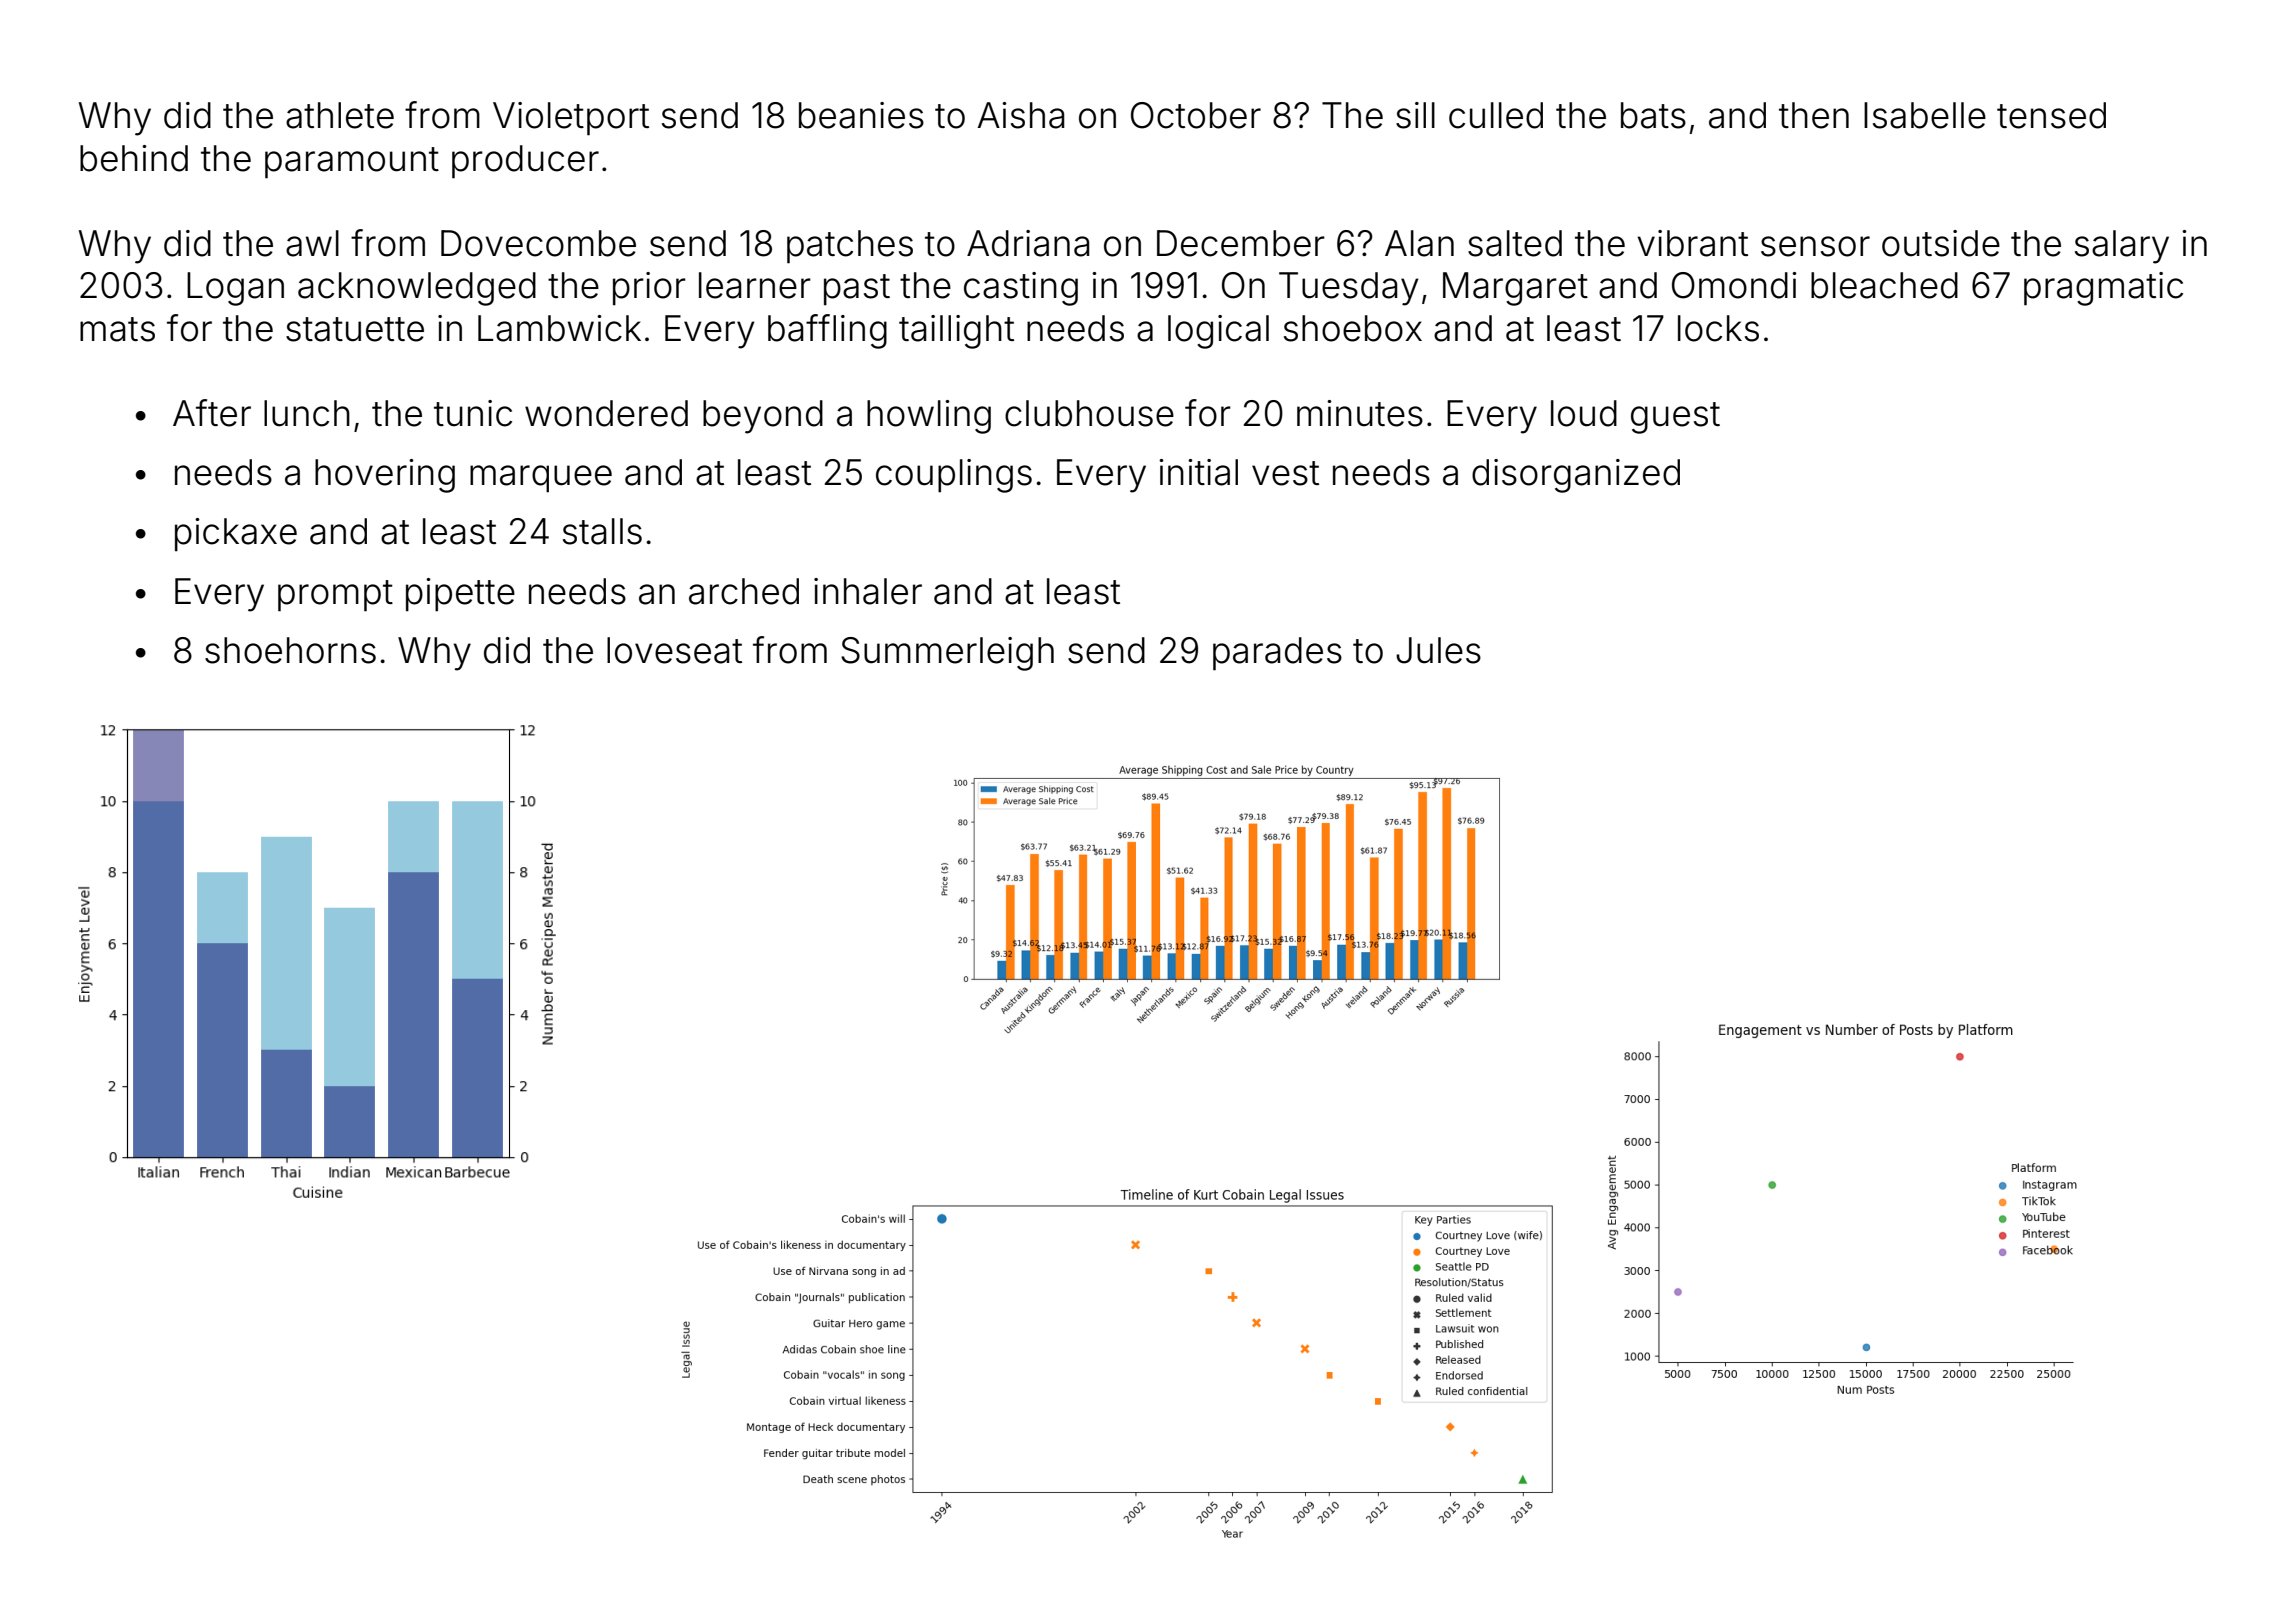 The image size is (2292, 1620). I want to click on prompt, so click(335, 595).
